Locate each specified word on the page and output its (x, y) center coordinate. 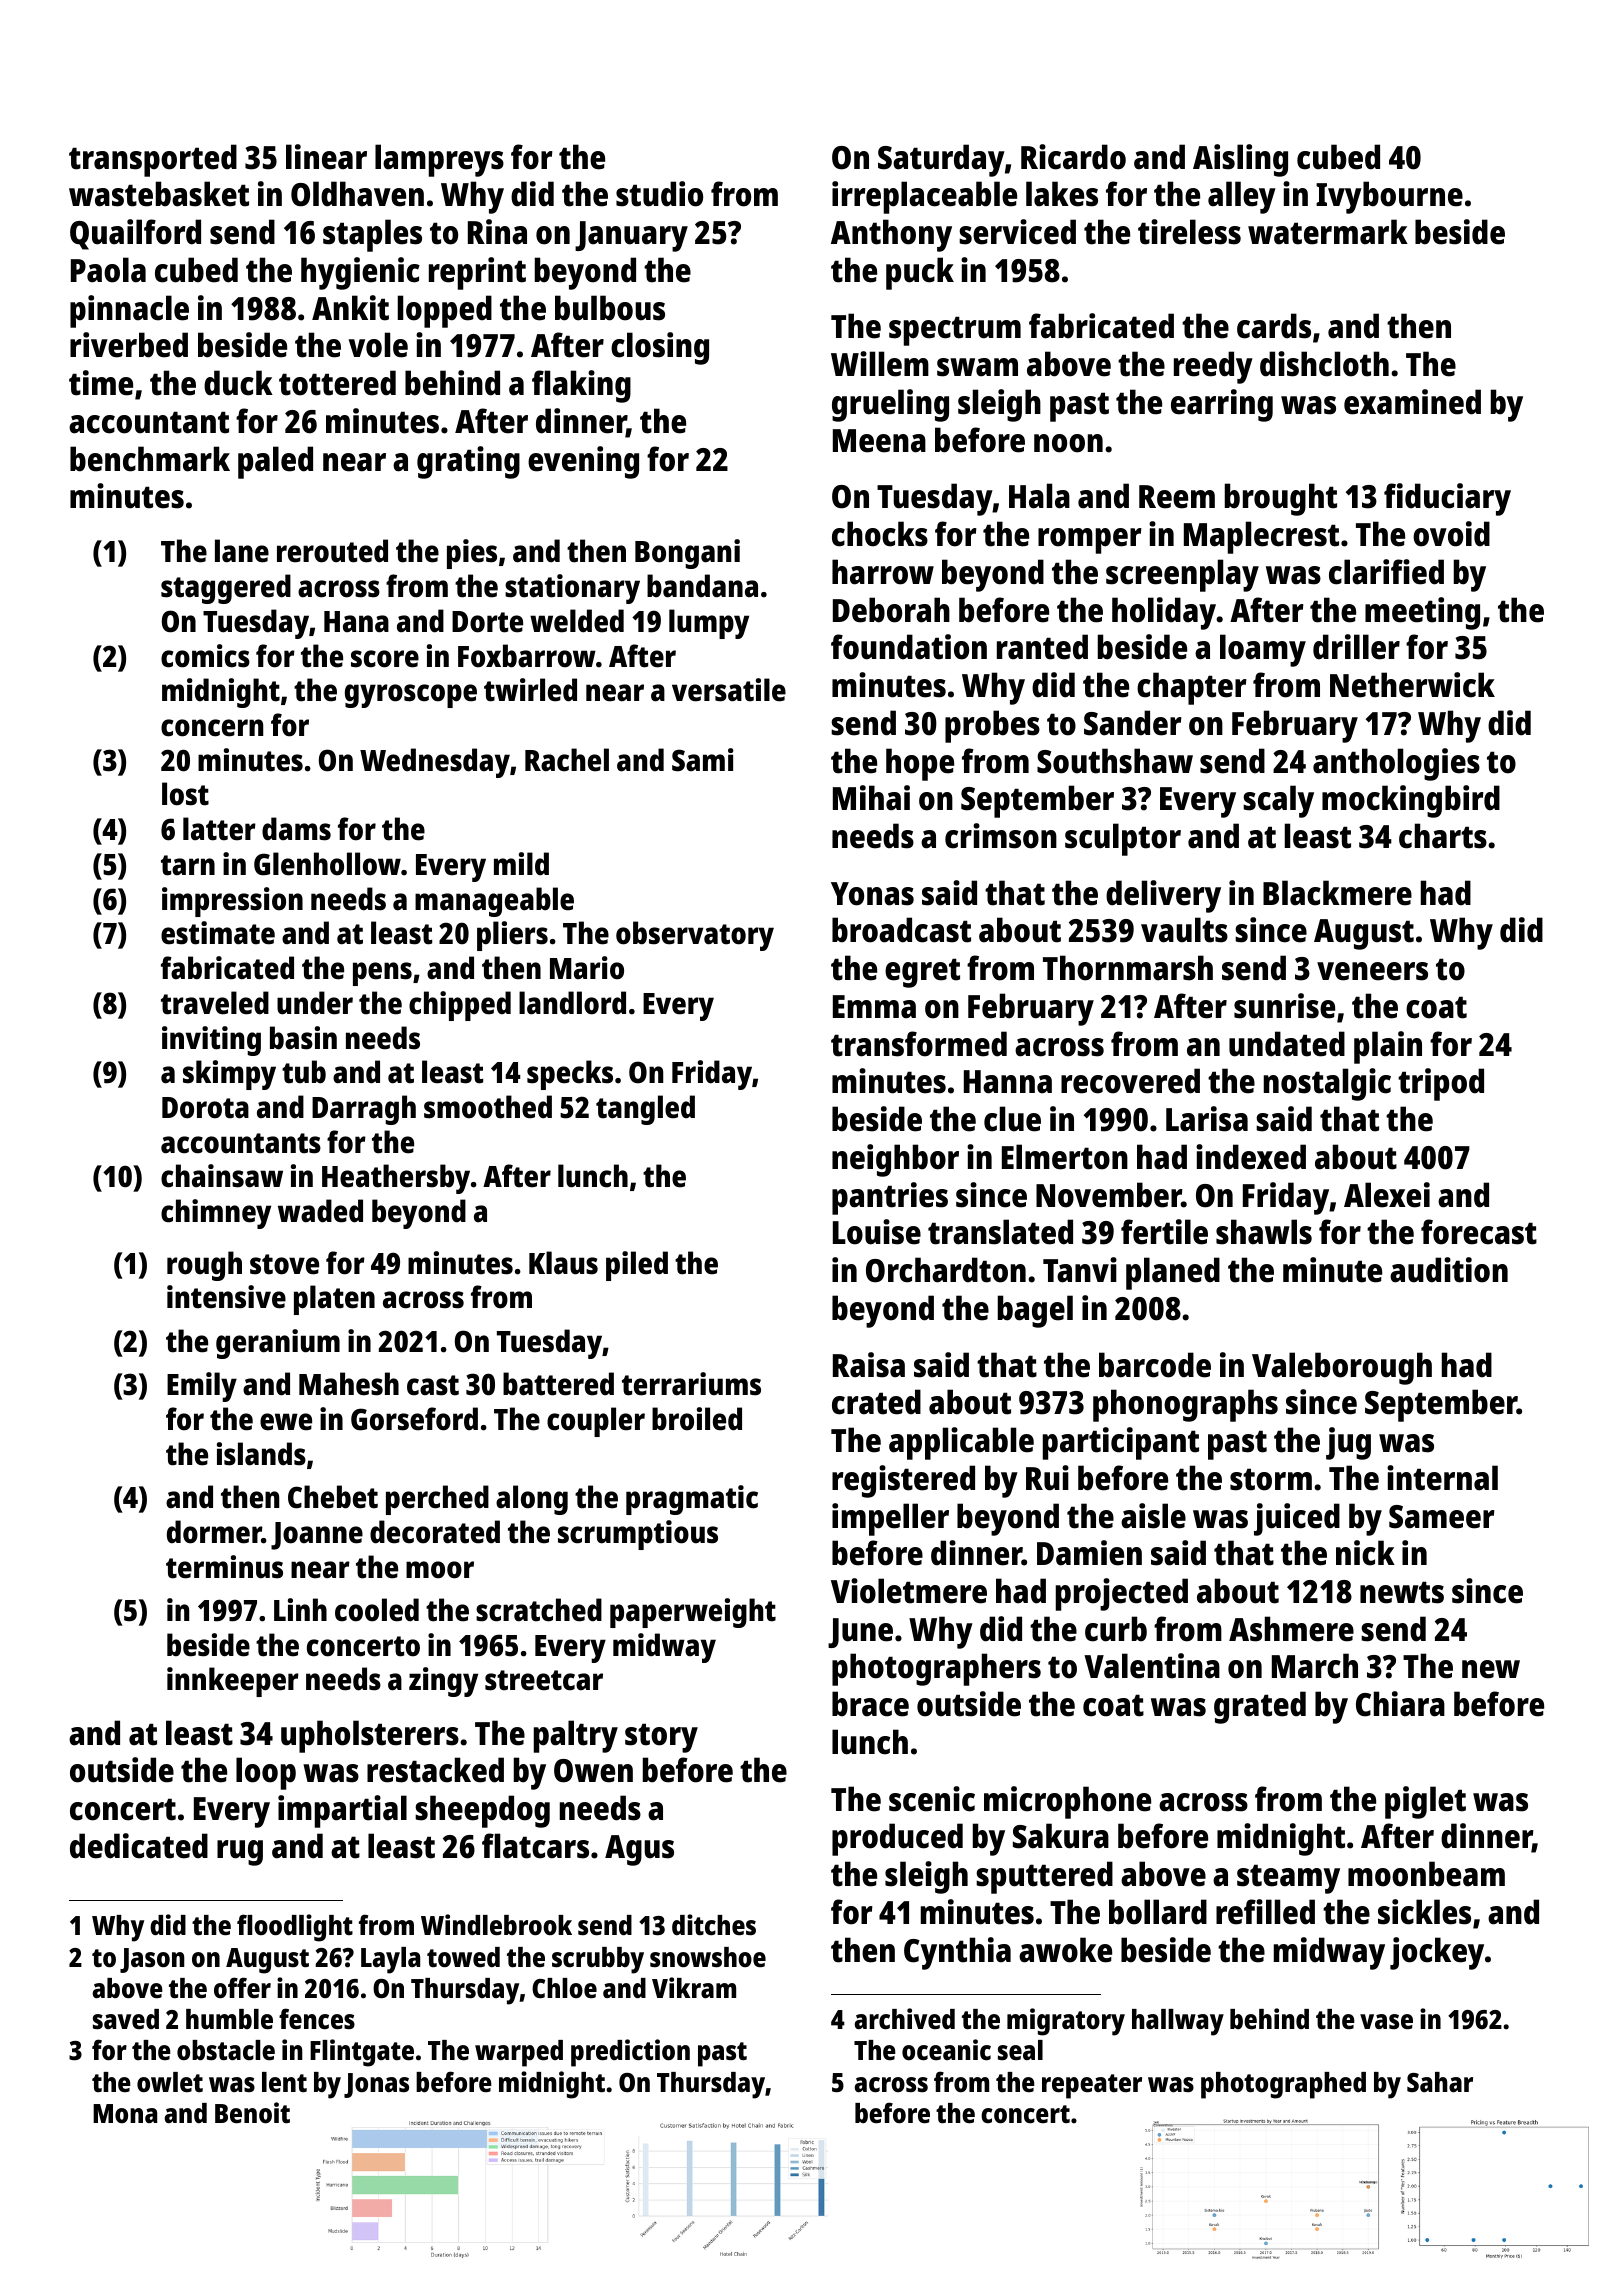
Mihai (871, 798)
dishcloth (1324, 364)
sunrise (1284, 1006)
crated (876, 1402)
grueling (890, 405)
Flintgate (362, 2053)
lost (185, 794)
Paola (108, 270)
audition (1449, 1270)
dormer (214, 1532)
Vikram (694, 1987)
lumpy (709, 624)
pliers (512, 936)
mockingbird (1411, 801)
